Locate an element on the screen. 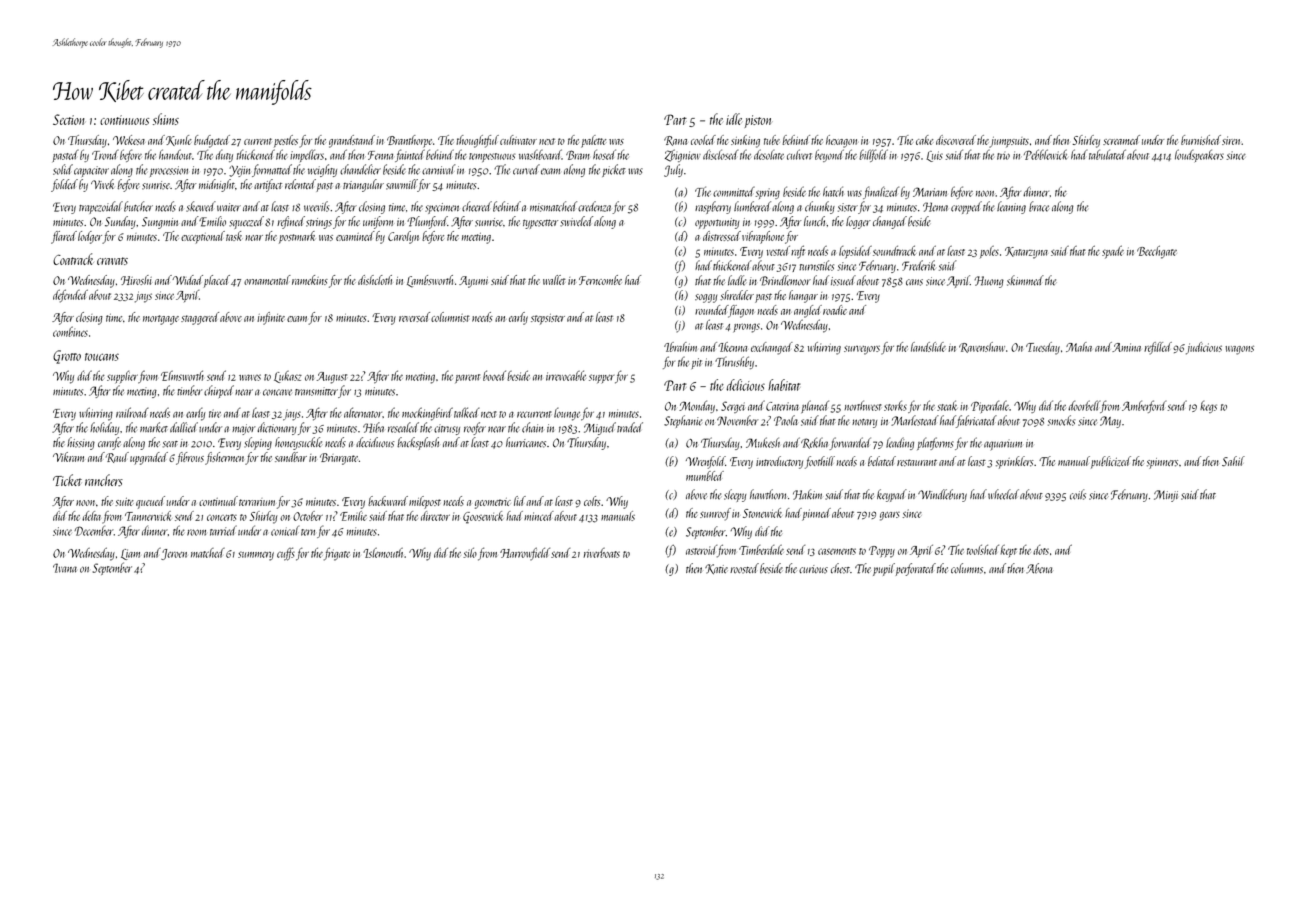  Katie is located at coordinates (716, 569).
